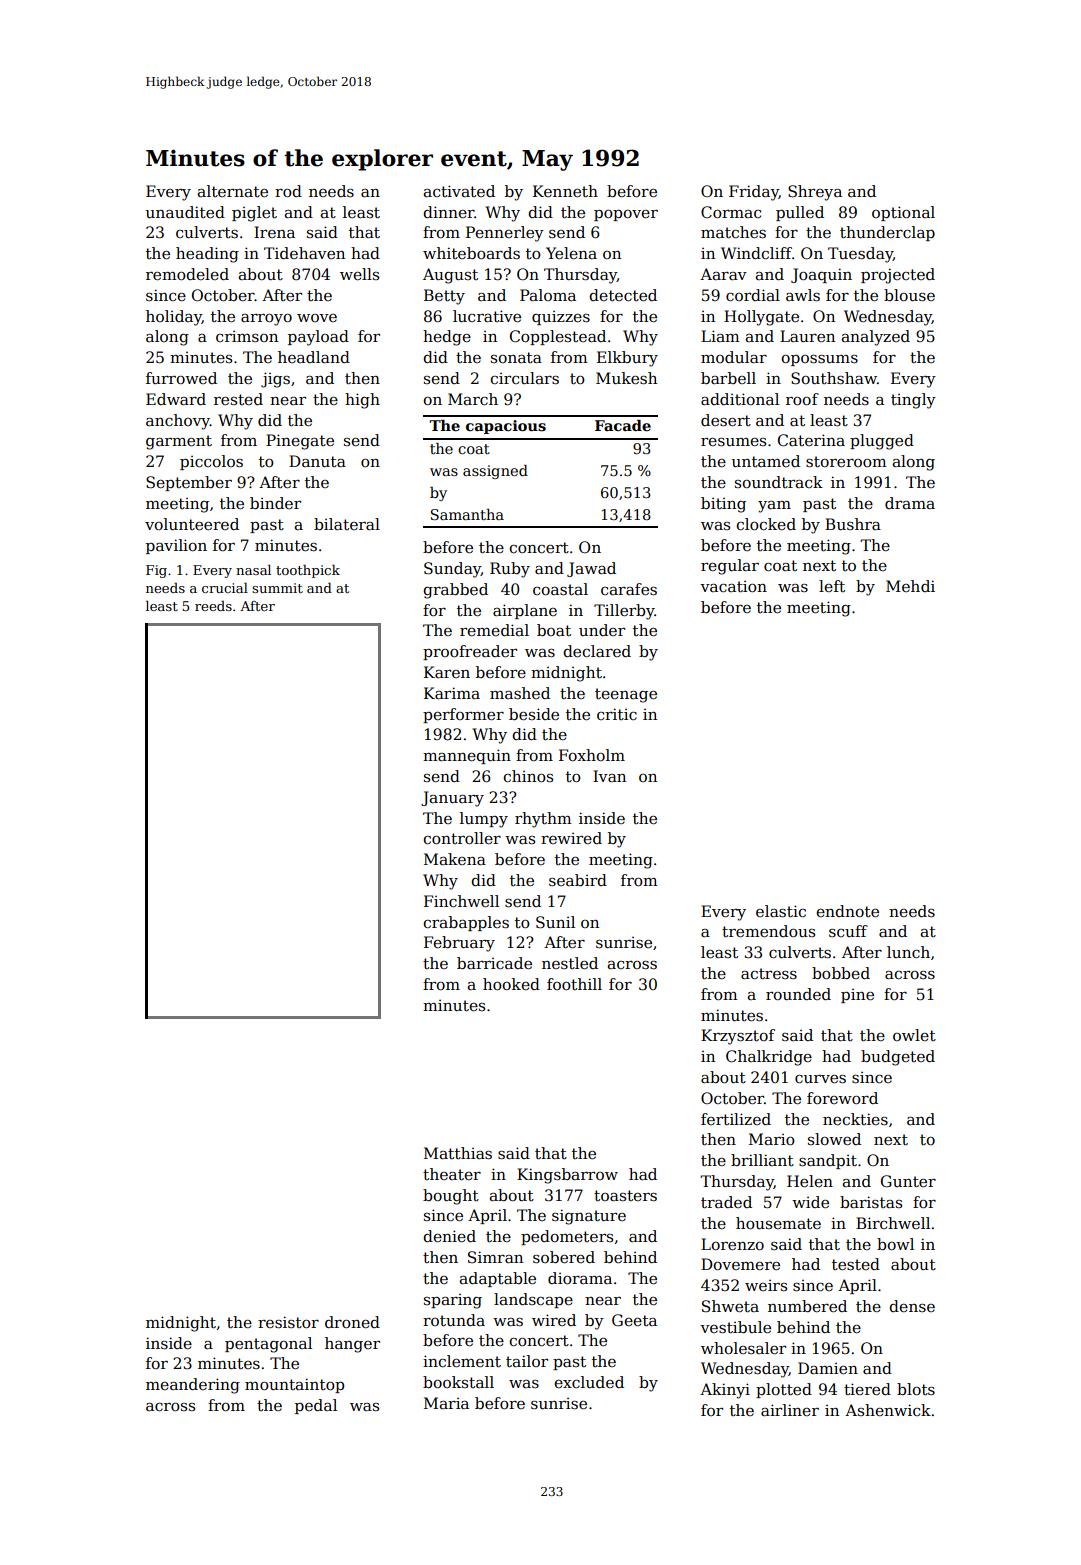 This document has width=1081, height=1565. What do you see at coordinates (815, 193) in the document?
I see `Shreya` at bounding box center [815, 193].
